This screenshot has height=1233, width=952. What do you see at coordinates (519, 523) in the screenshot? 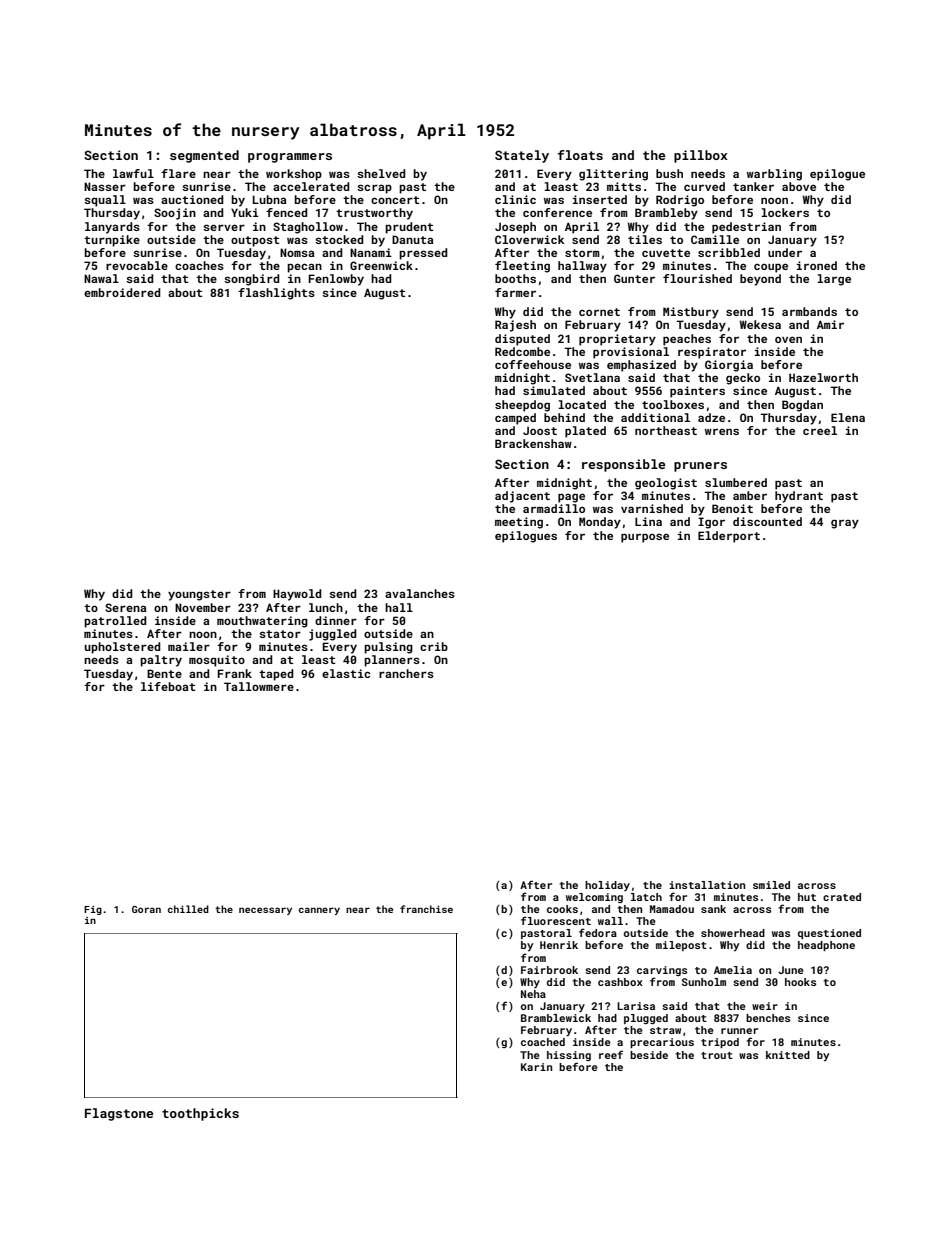
I see `meeting` at bounding box center [519, 523].
